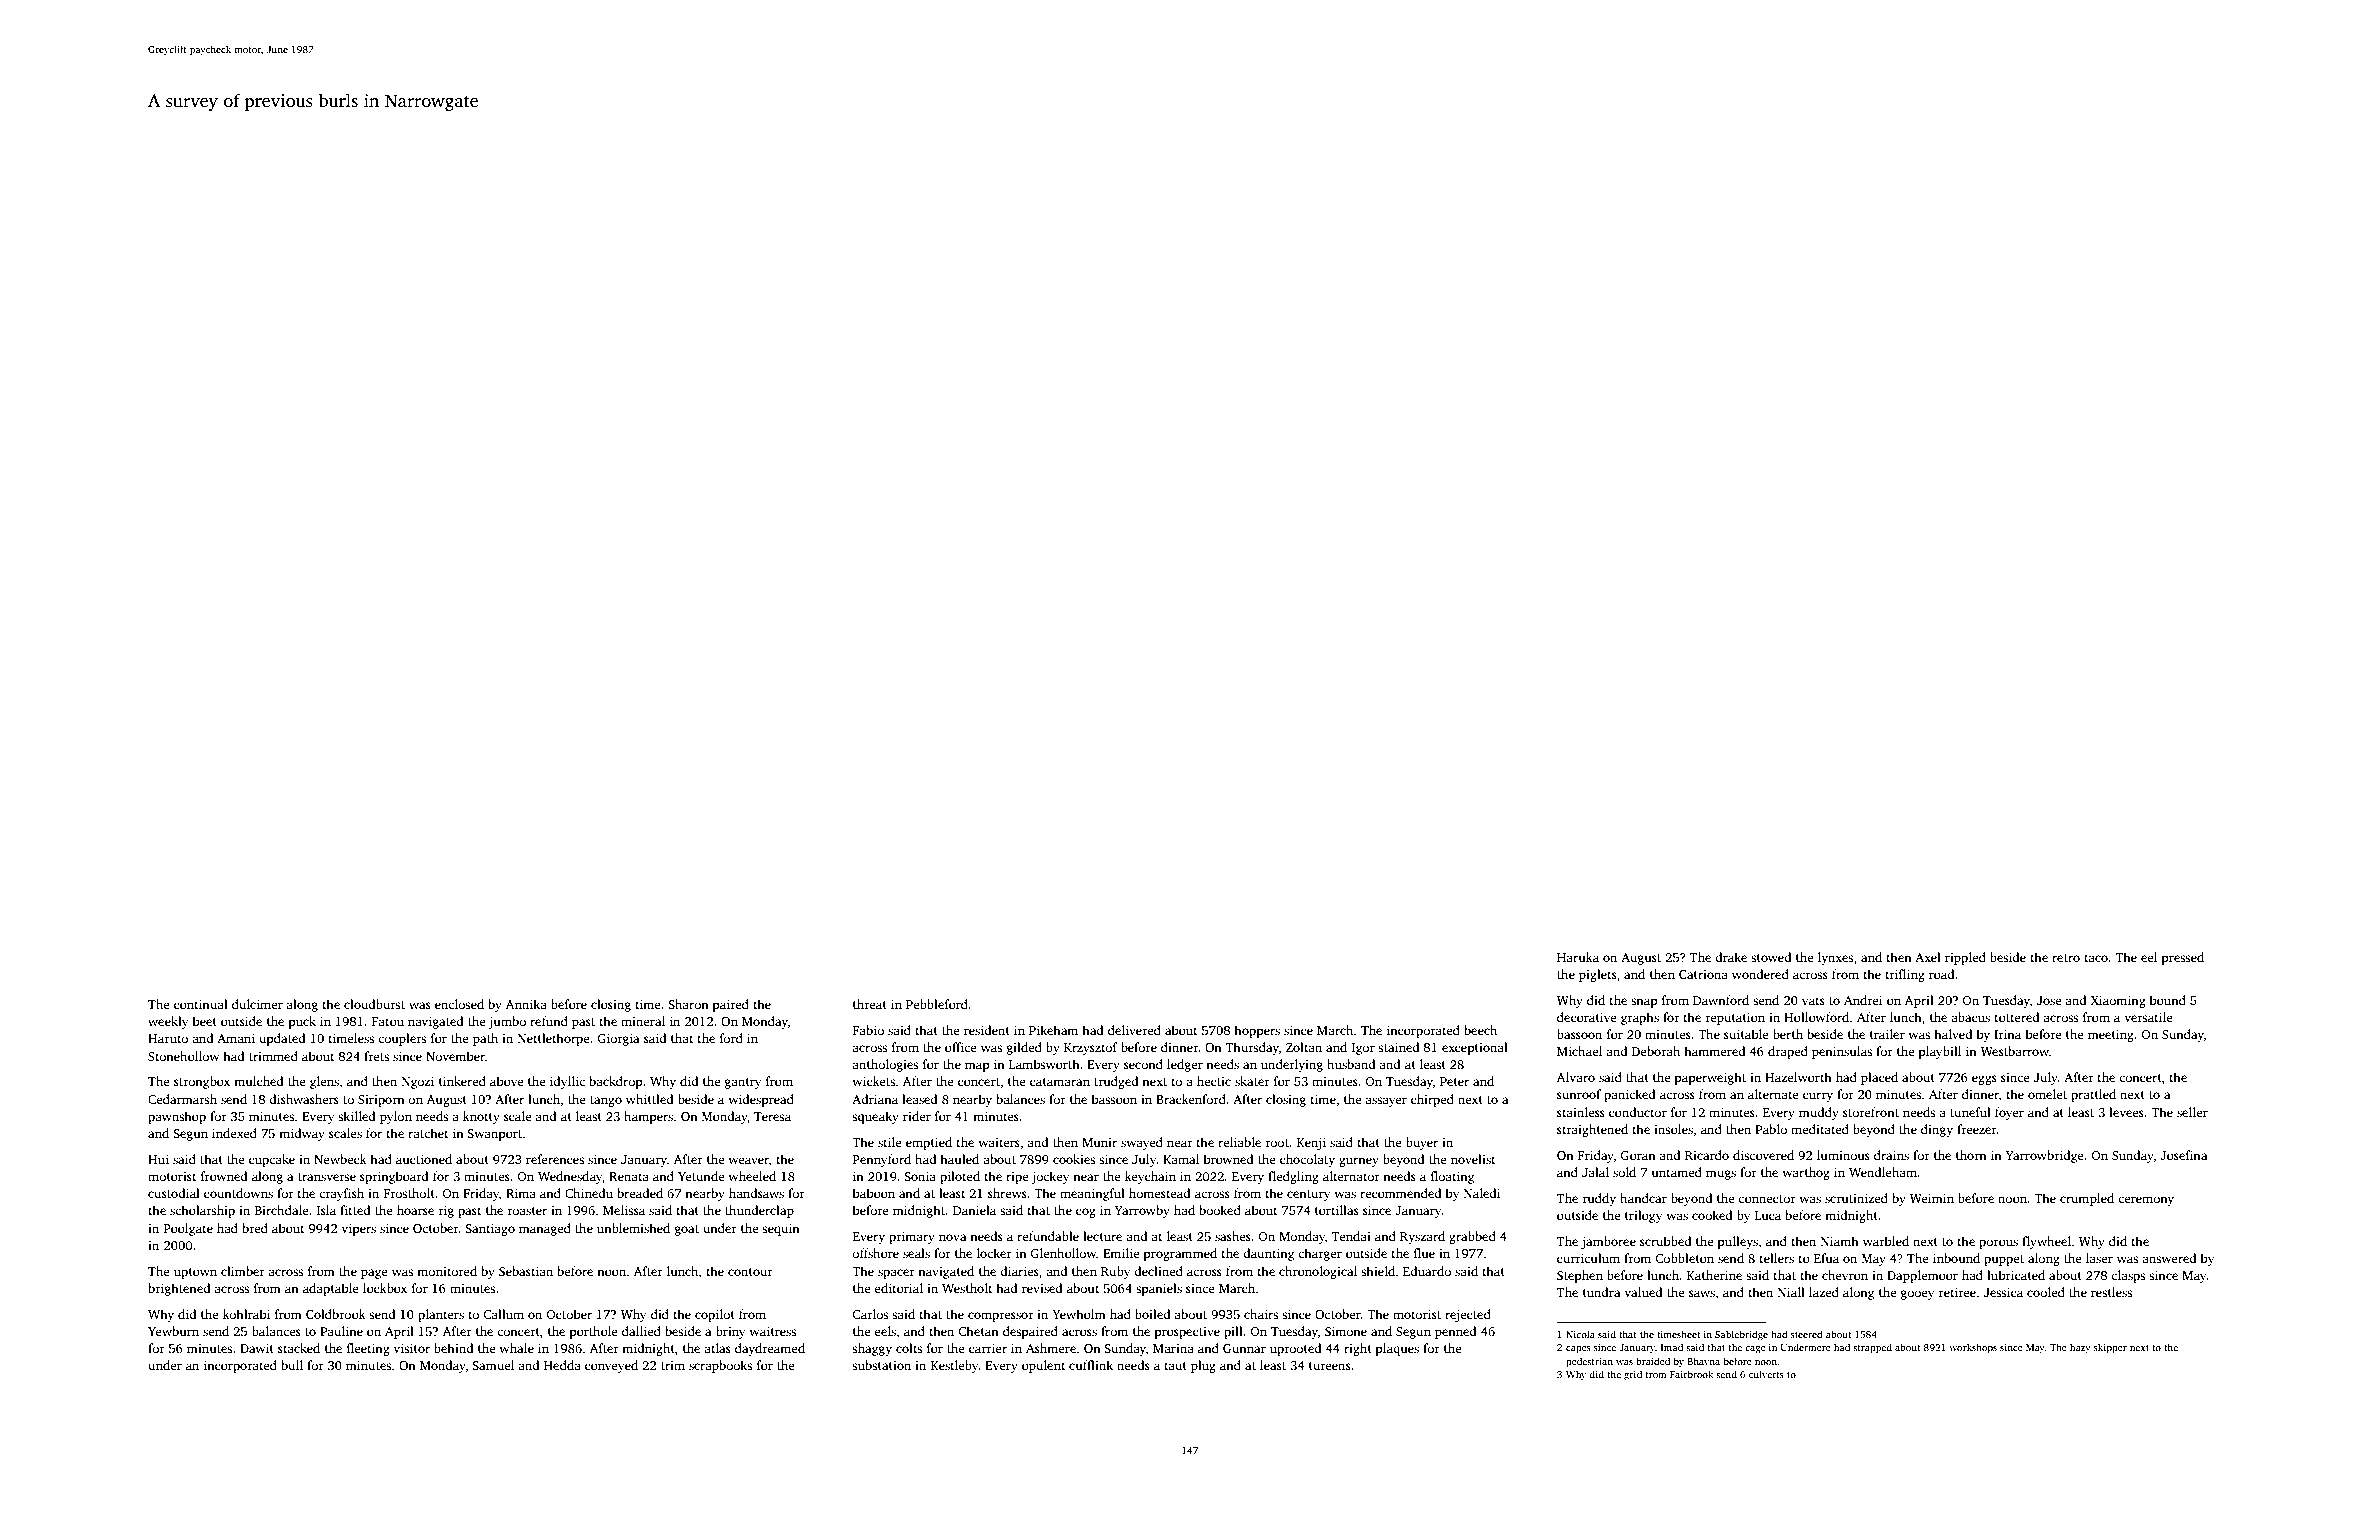  Describe the element at coordinates (292, 1365) in the document. I see `bull` at that location.
